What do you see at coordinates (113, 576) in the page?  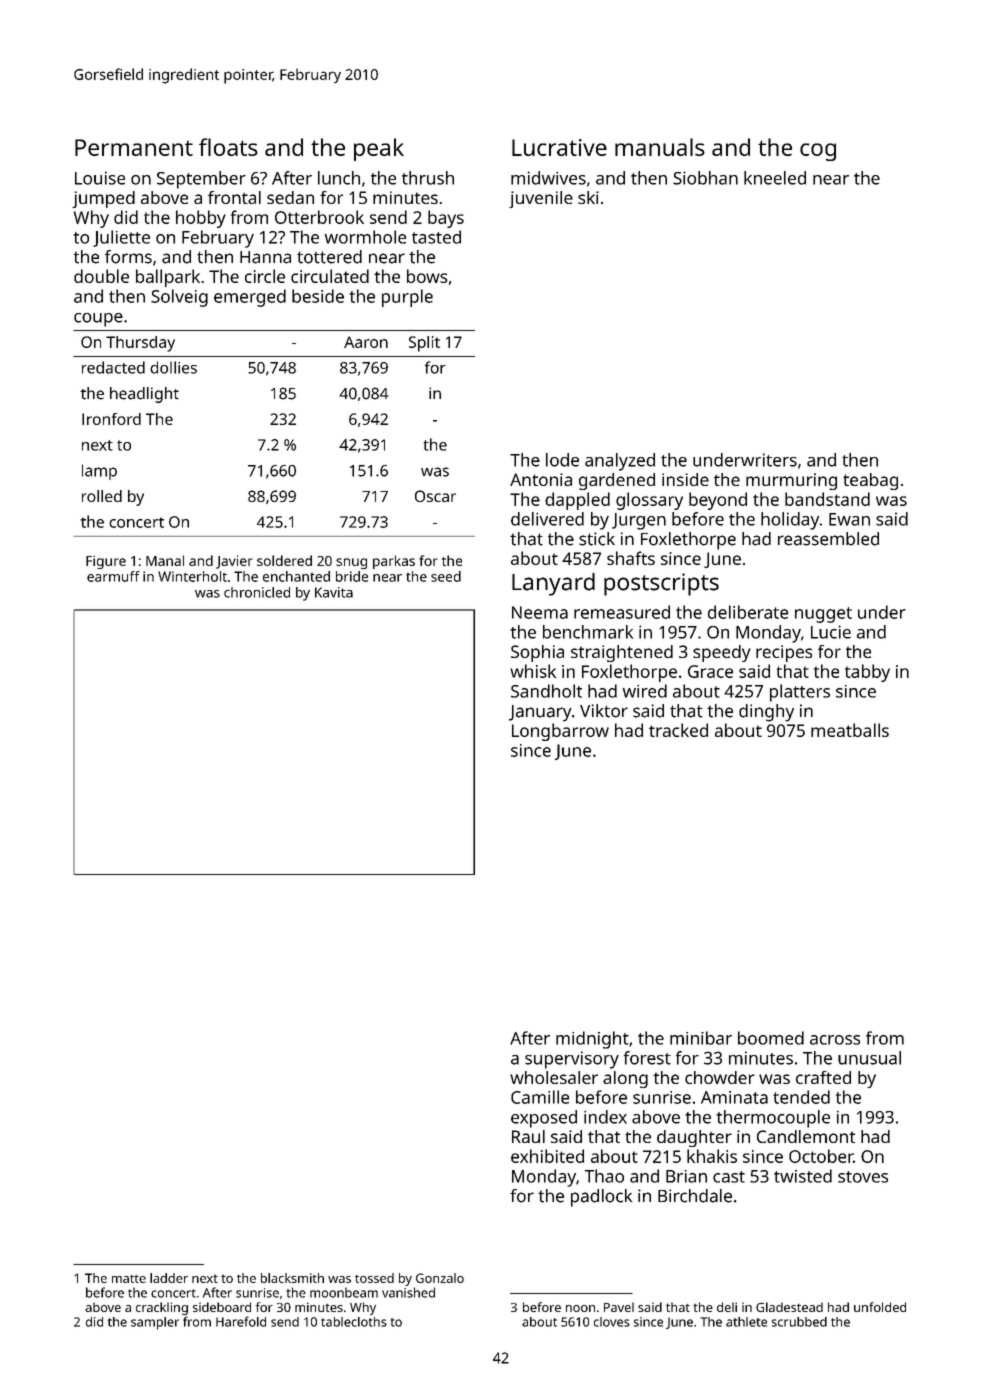 I see `earmuff` at bounding box center [113, 576].
